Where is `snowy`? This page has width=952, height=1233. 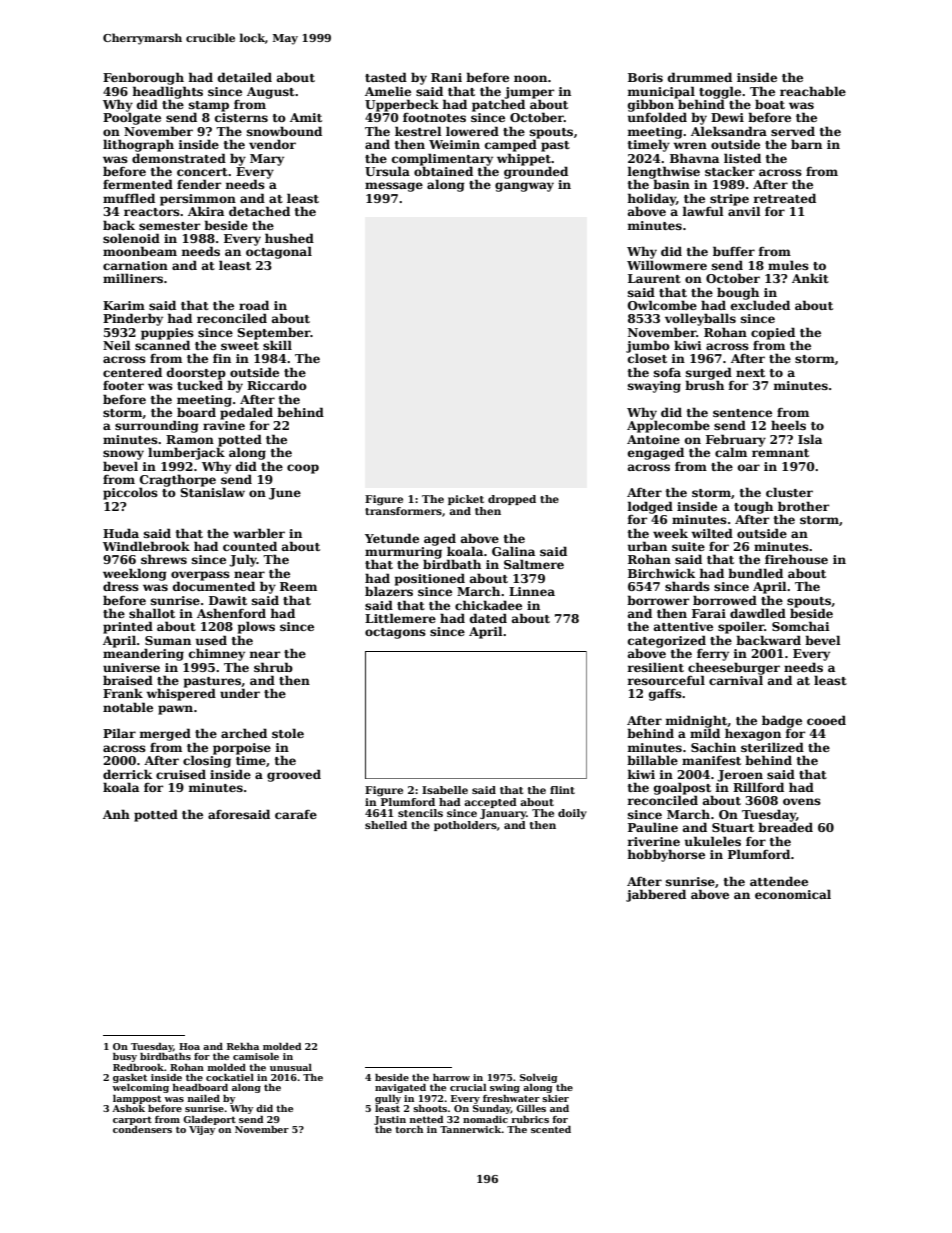 snowy is located at coordinates (123, 455).
